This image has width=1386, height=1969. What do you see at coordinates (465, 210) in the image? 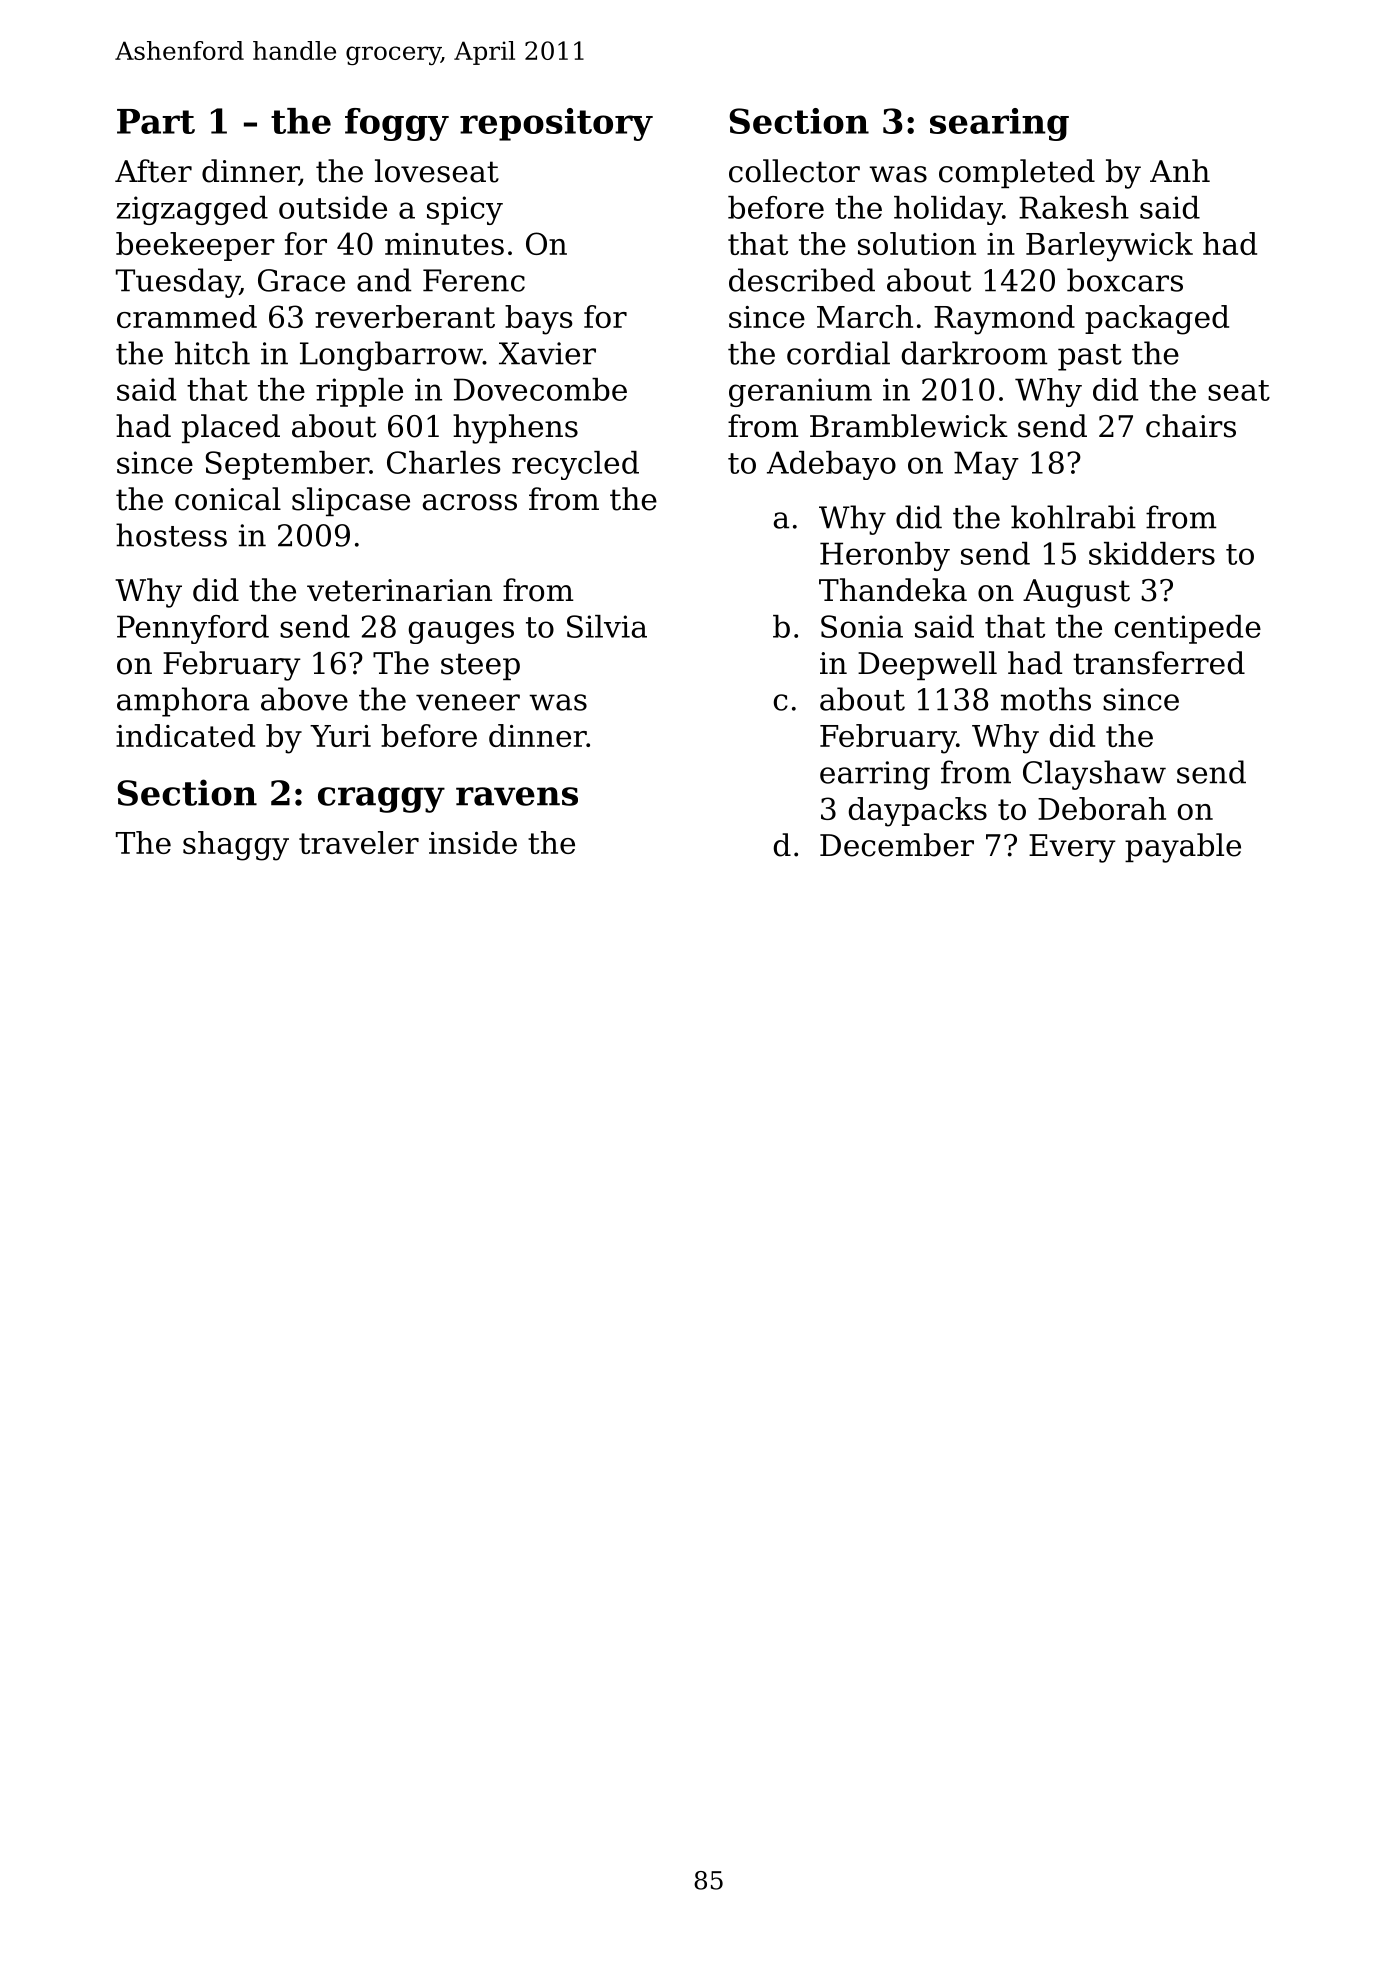
I see `spicy` at bounding box center [465, 210].
